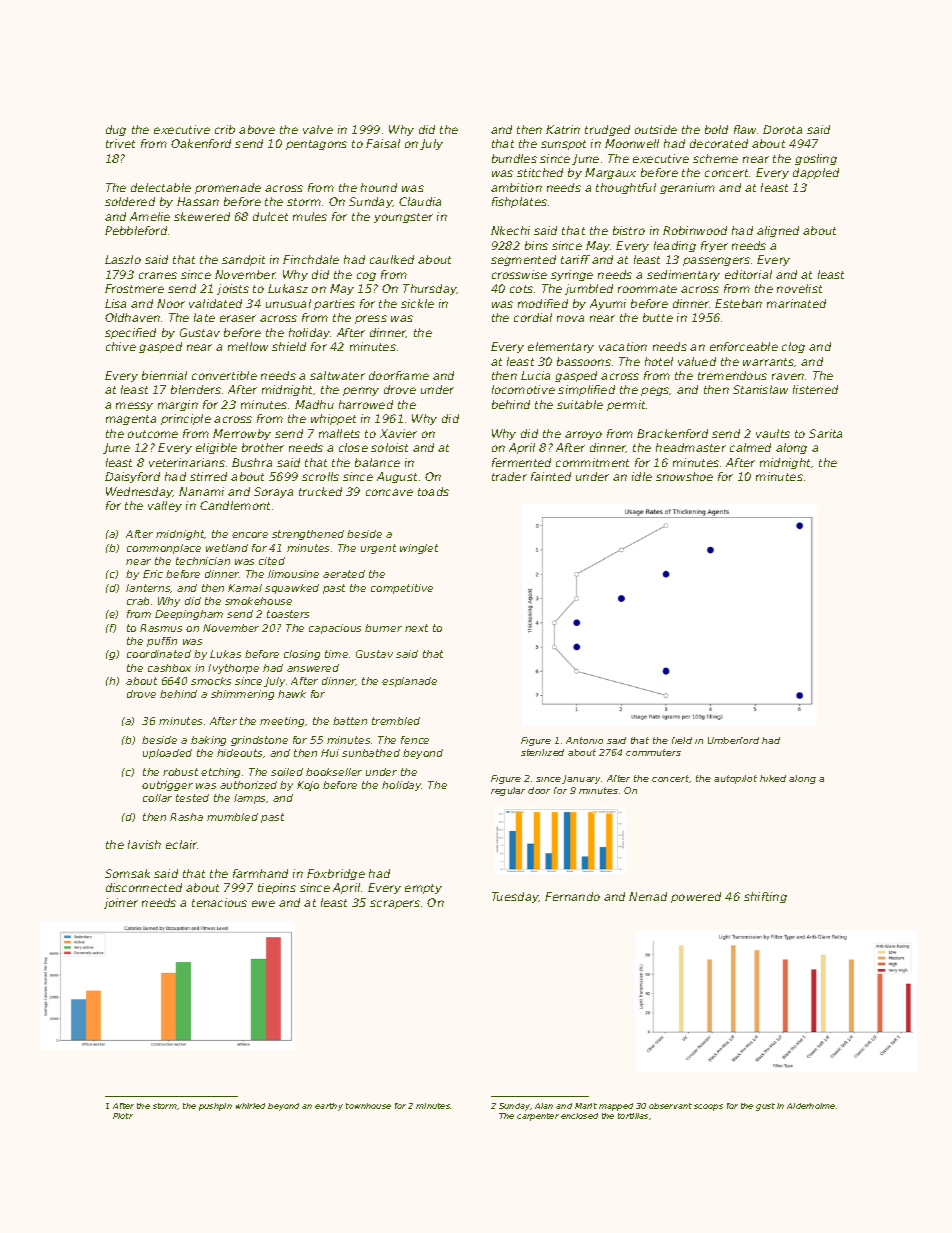 The image size is (952, 1233). I want to click on townhouse, so click(368, 1106).
